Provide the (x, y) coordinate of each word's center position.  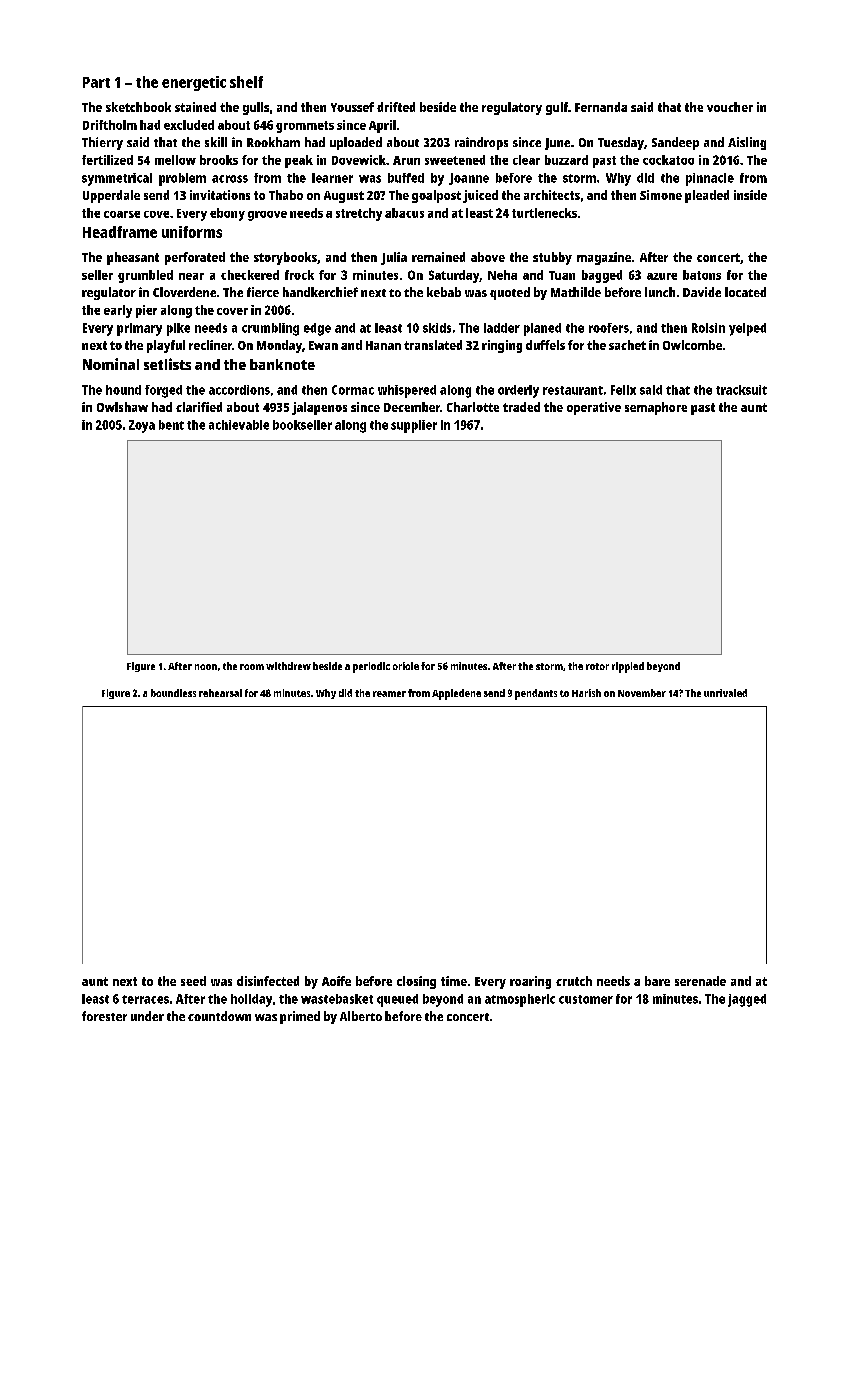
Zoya (142, 426)
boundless (173, 693)
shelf (246, 82)
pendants (536, 694)
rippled (628, 667)
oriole (406, 666)
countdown (219, 1016)
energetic (194, 83)
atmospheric (520, 1000)
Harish (586, 693)
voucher (730, 107)
